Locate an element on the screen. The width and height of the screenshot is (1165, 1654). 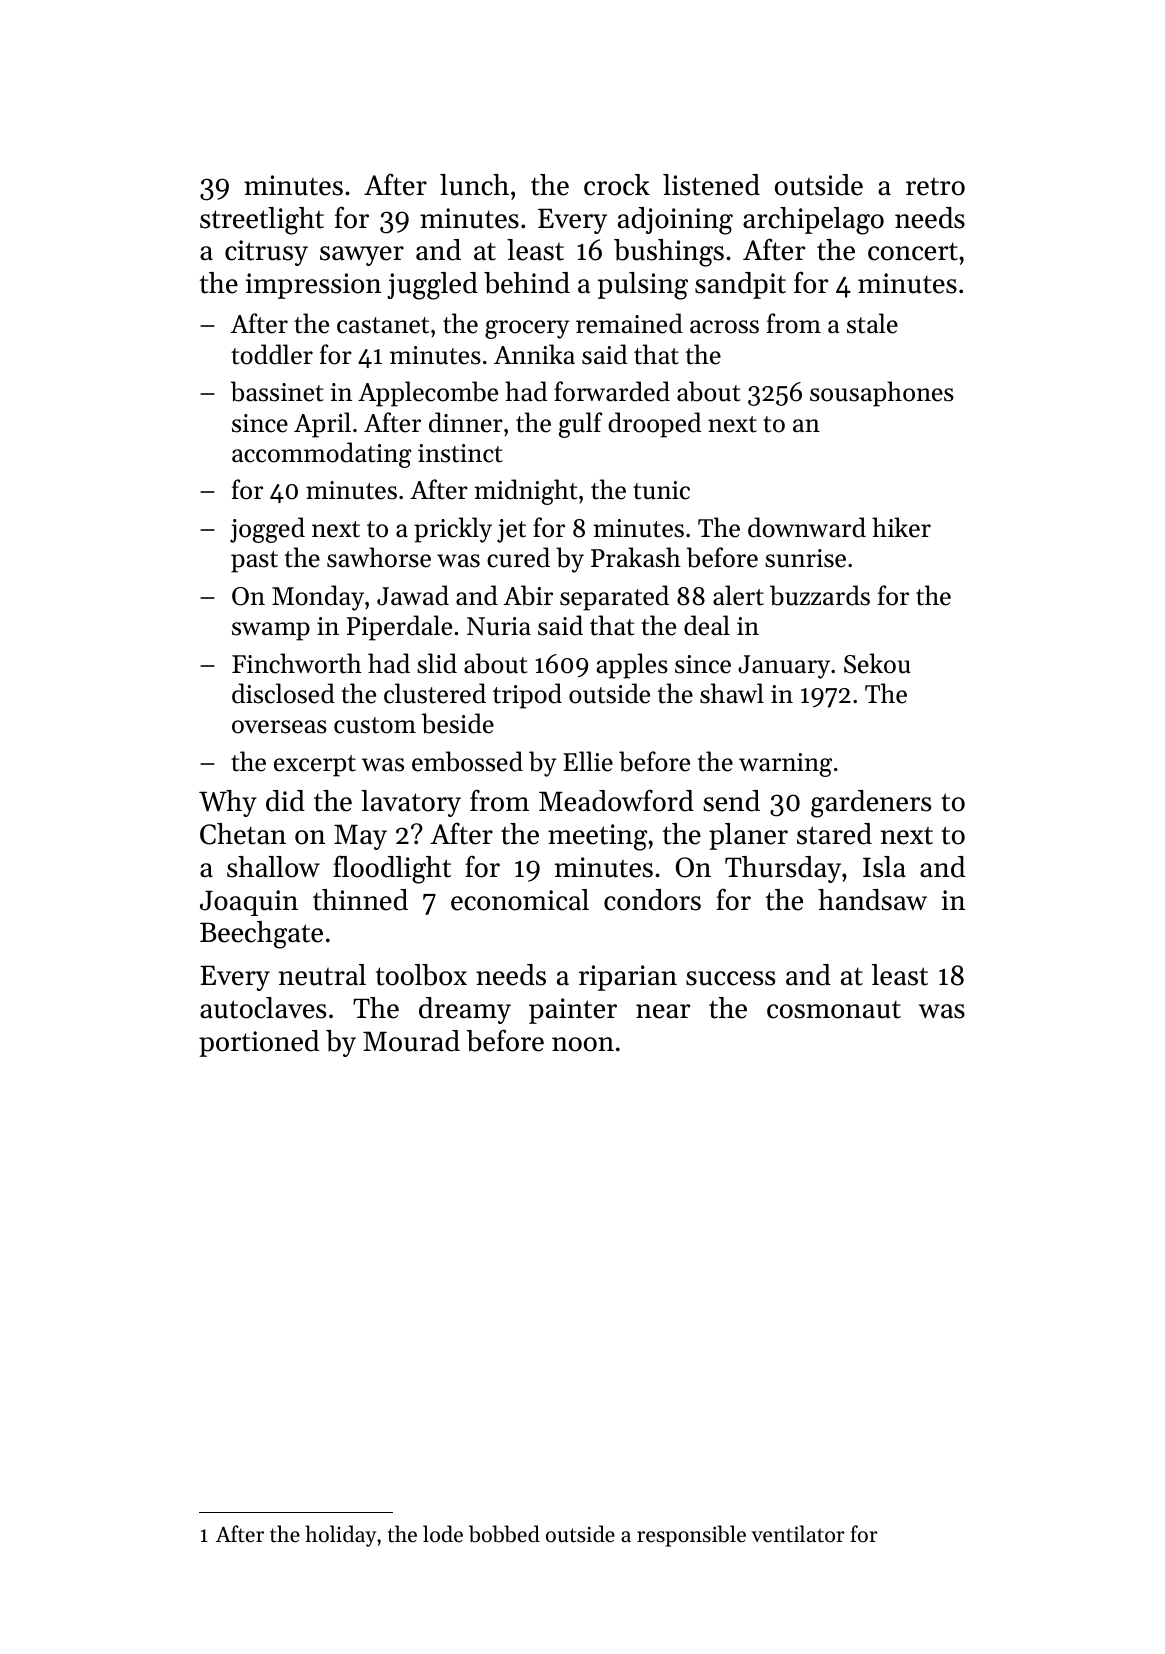
retro is located at coordinates (935, 186).
